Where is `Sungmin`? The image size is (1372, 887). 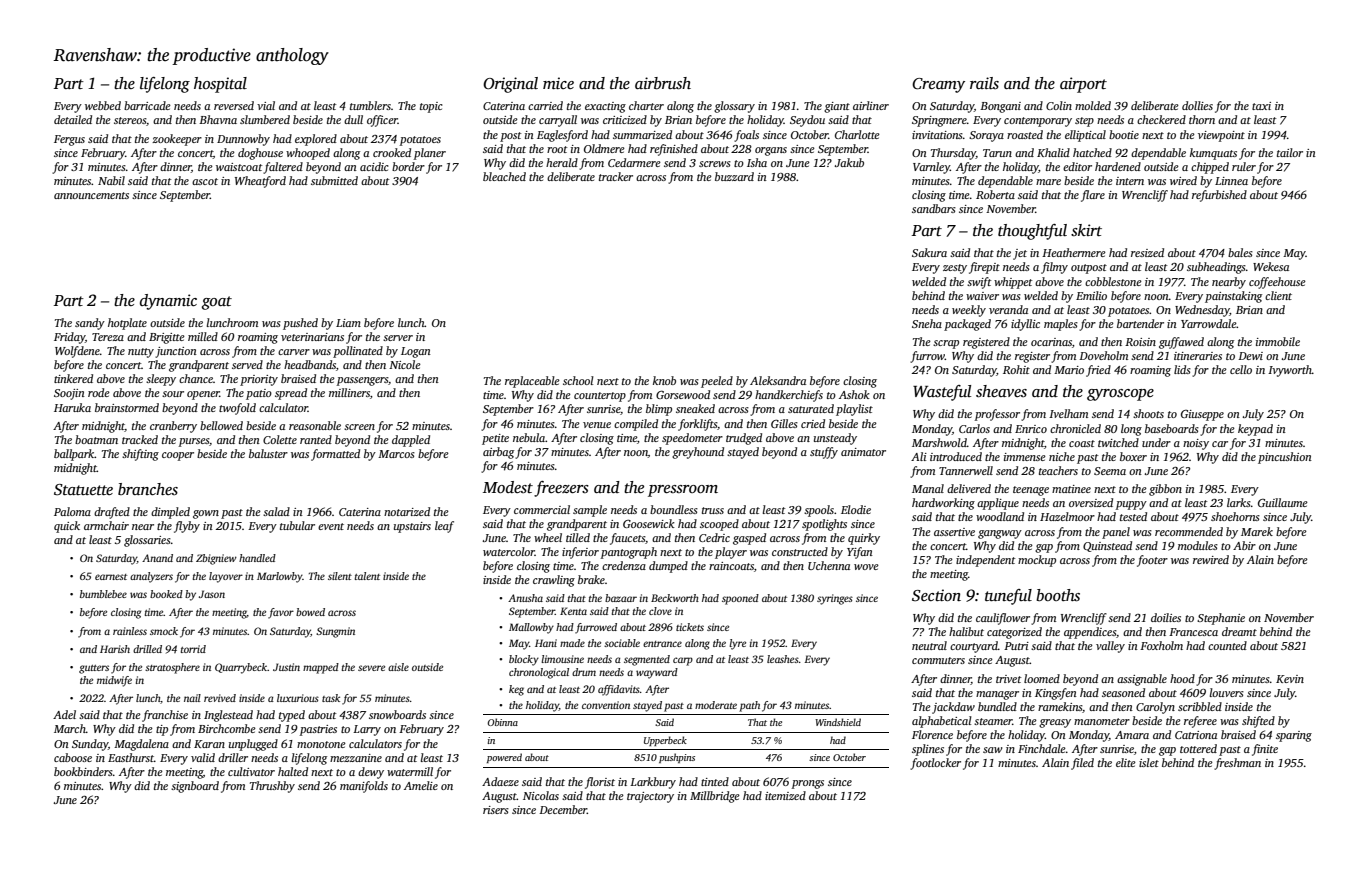
Sungmin is located at coordinates (335, 632).
